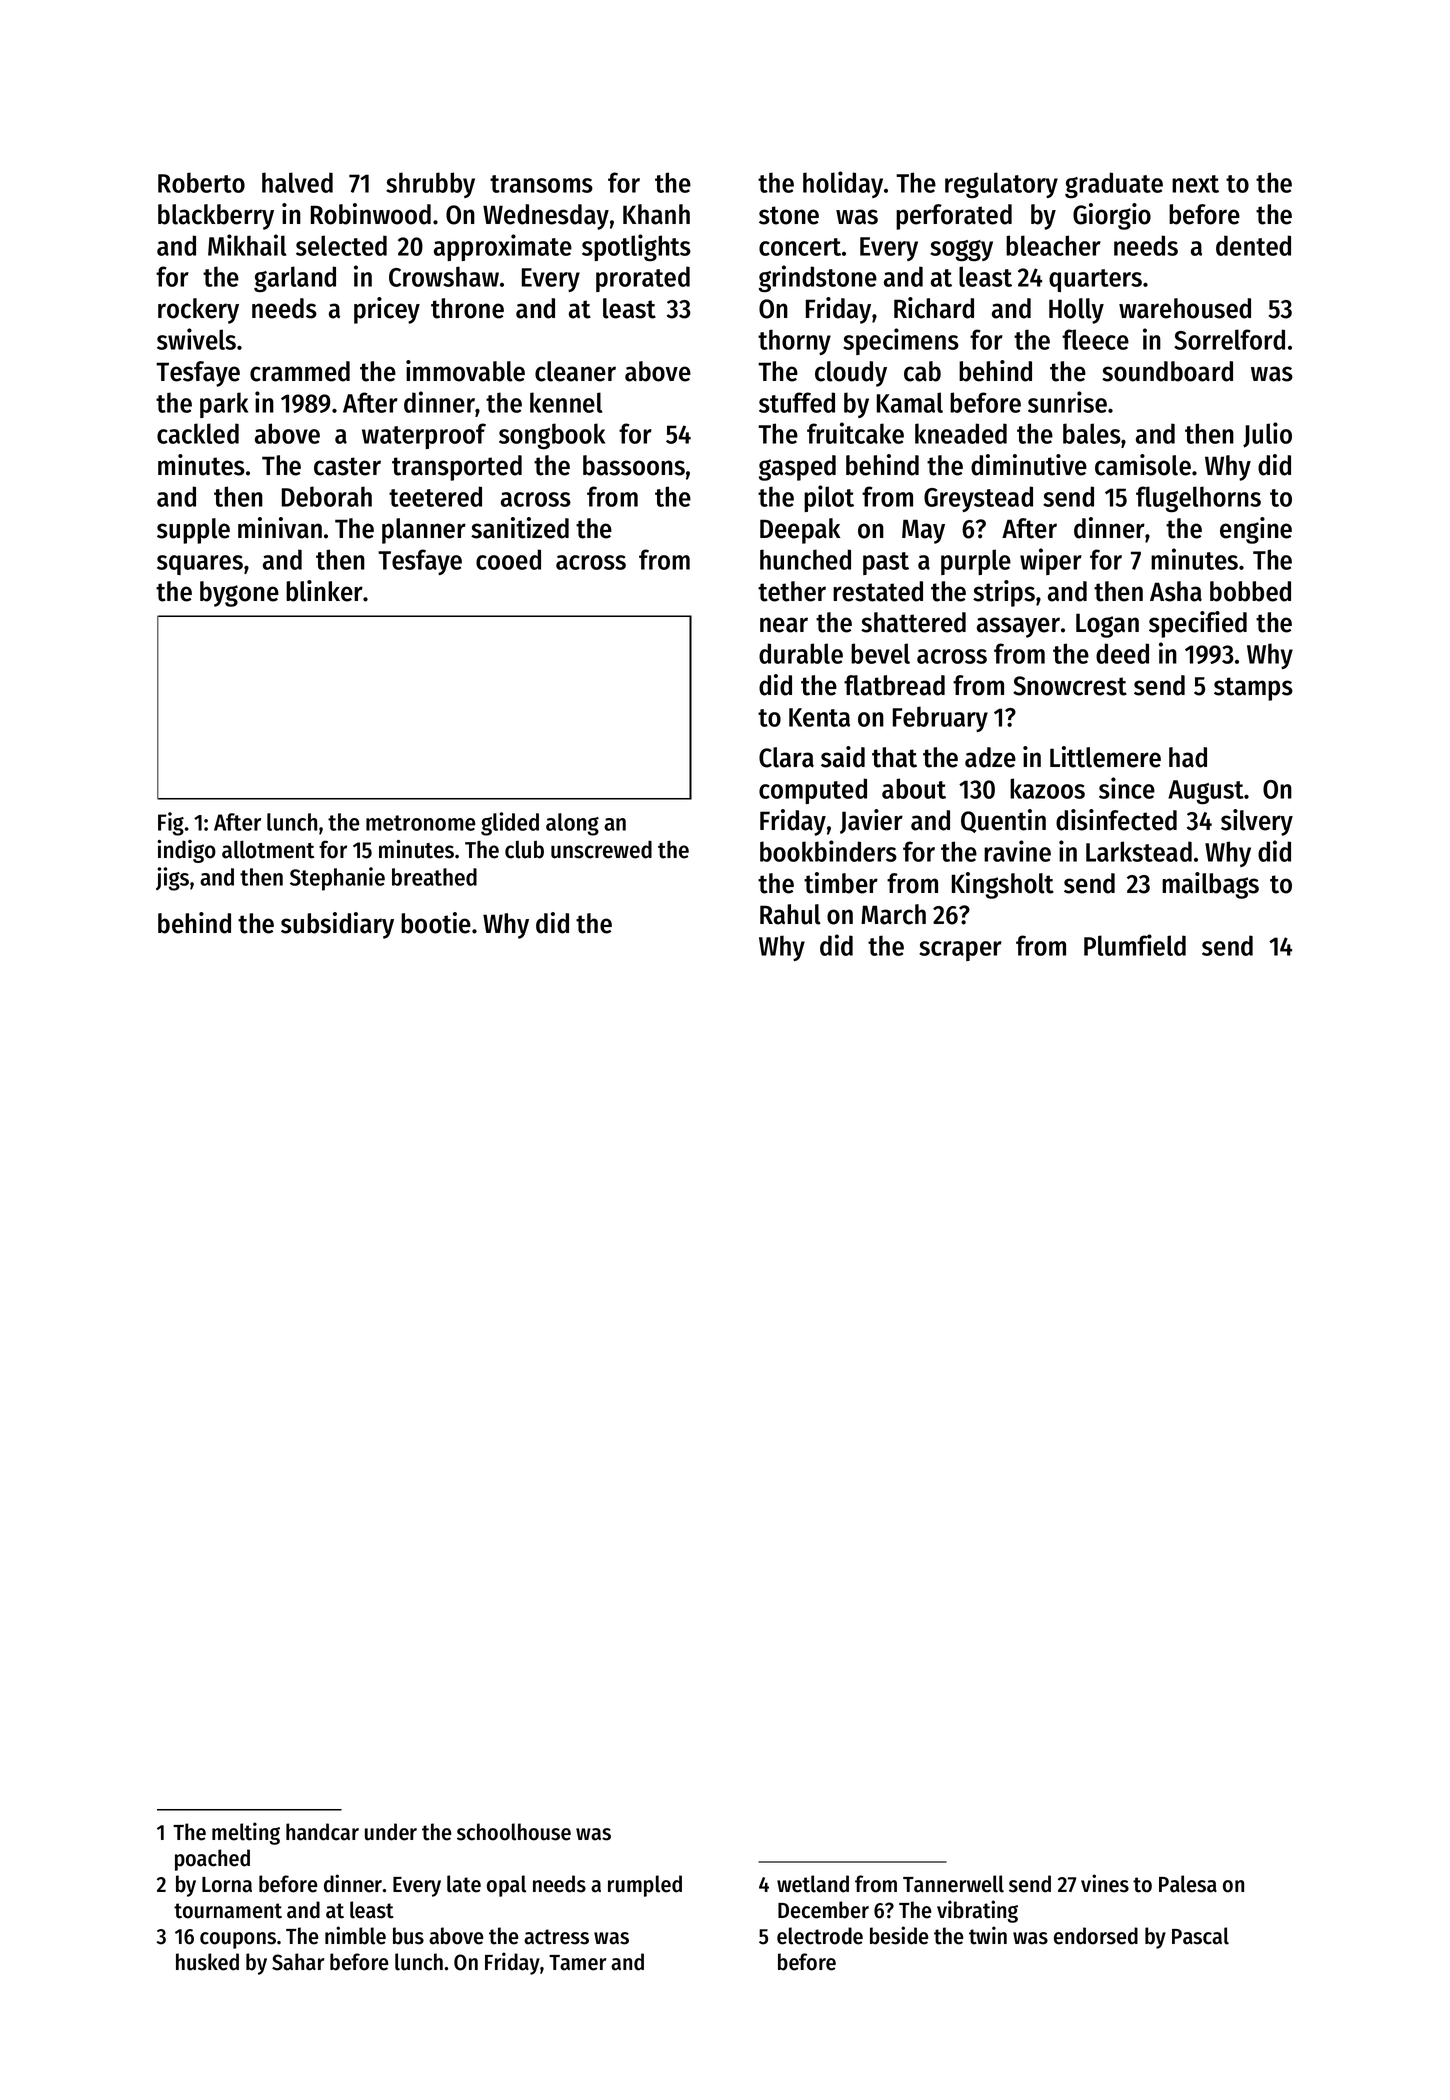 The width and height of the screenshot is (1450, 2100). Describe the element at coordinates (1195, 184) in the screenshot. I see `next` at that location.
